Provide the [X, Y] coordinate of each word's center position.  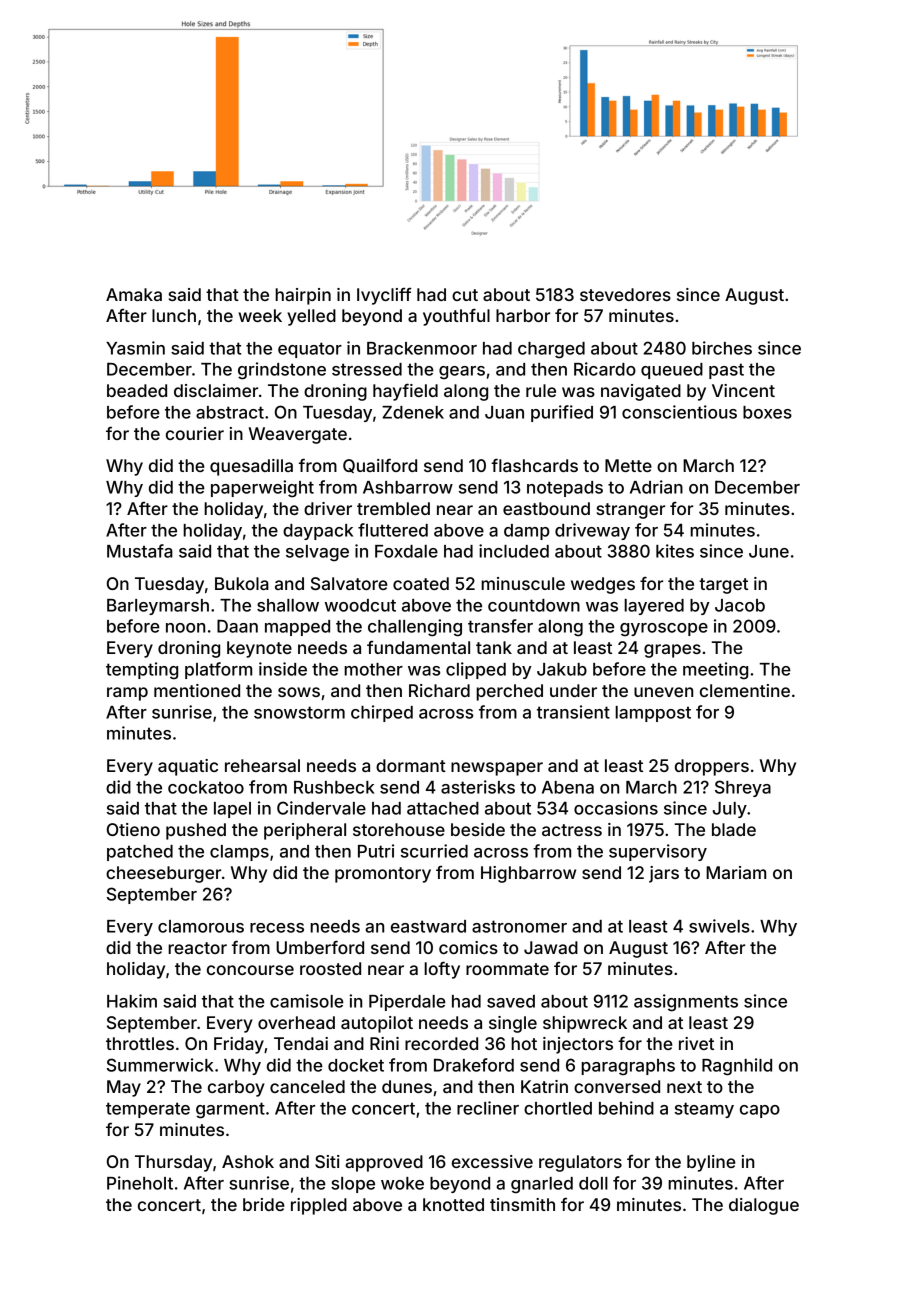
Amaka [134, 294]
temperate [148, 1110]
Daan [237, 626]
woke [402, 1183]
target [723, 586]
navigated [641, 392]
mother [373, 669]
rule [541, 390]
